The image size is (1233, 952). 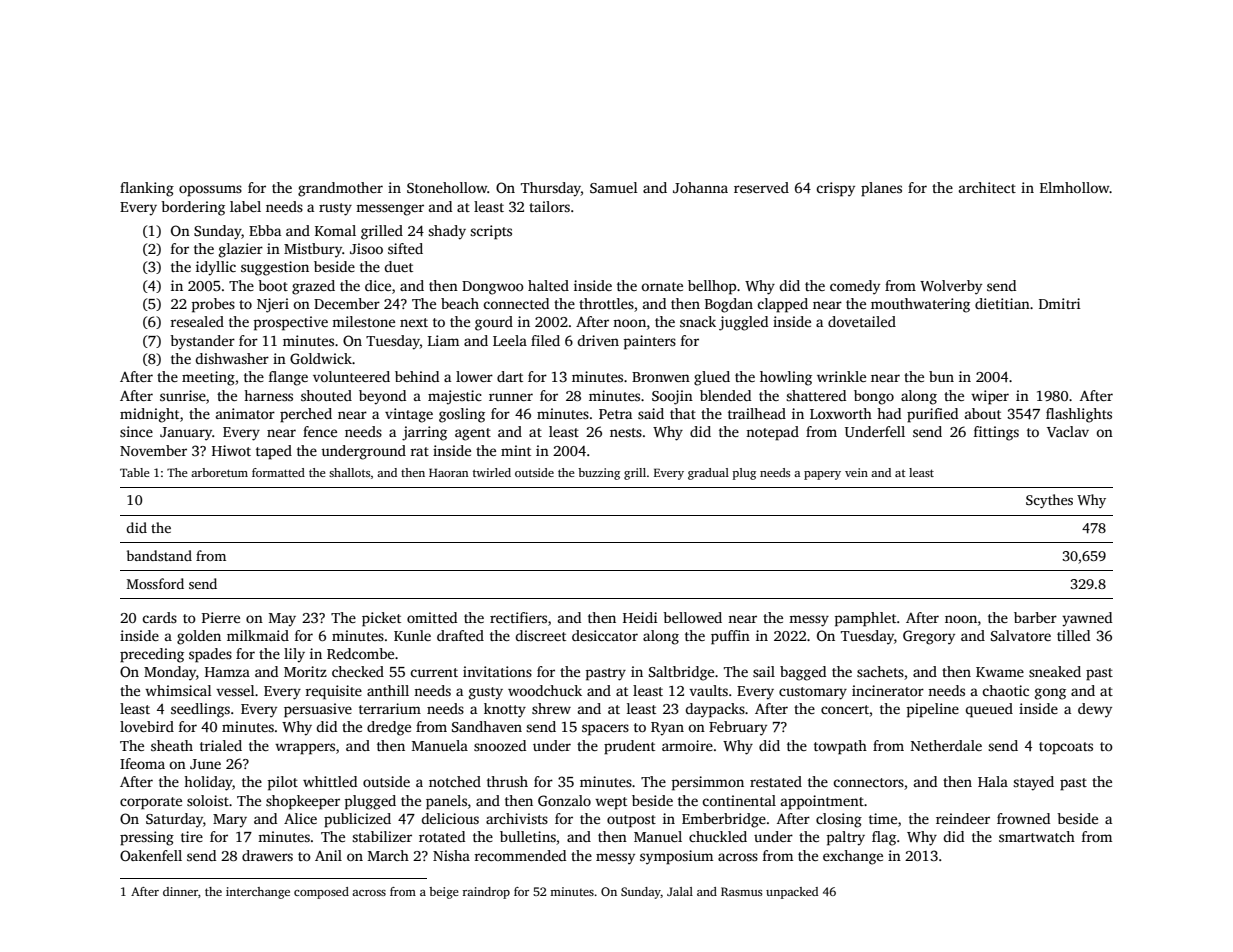 I want to click on Stonehollow, so click(x=447, y=187).
